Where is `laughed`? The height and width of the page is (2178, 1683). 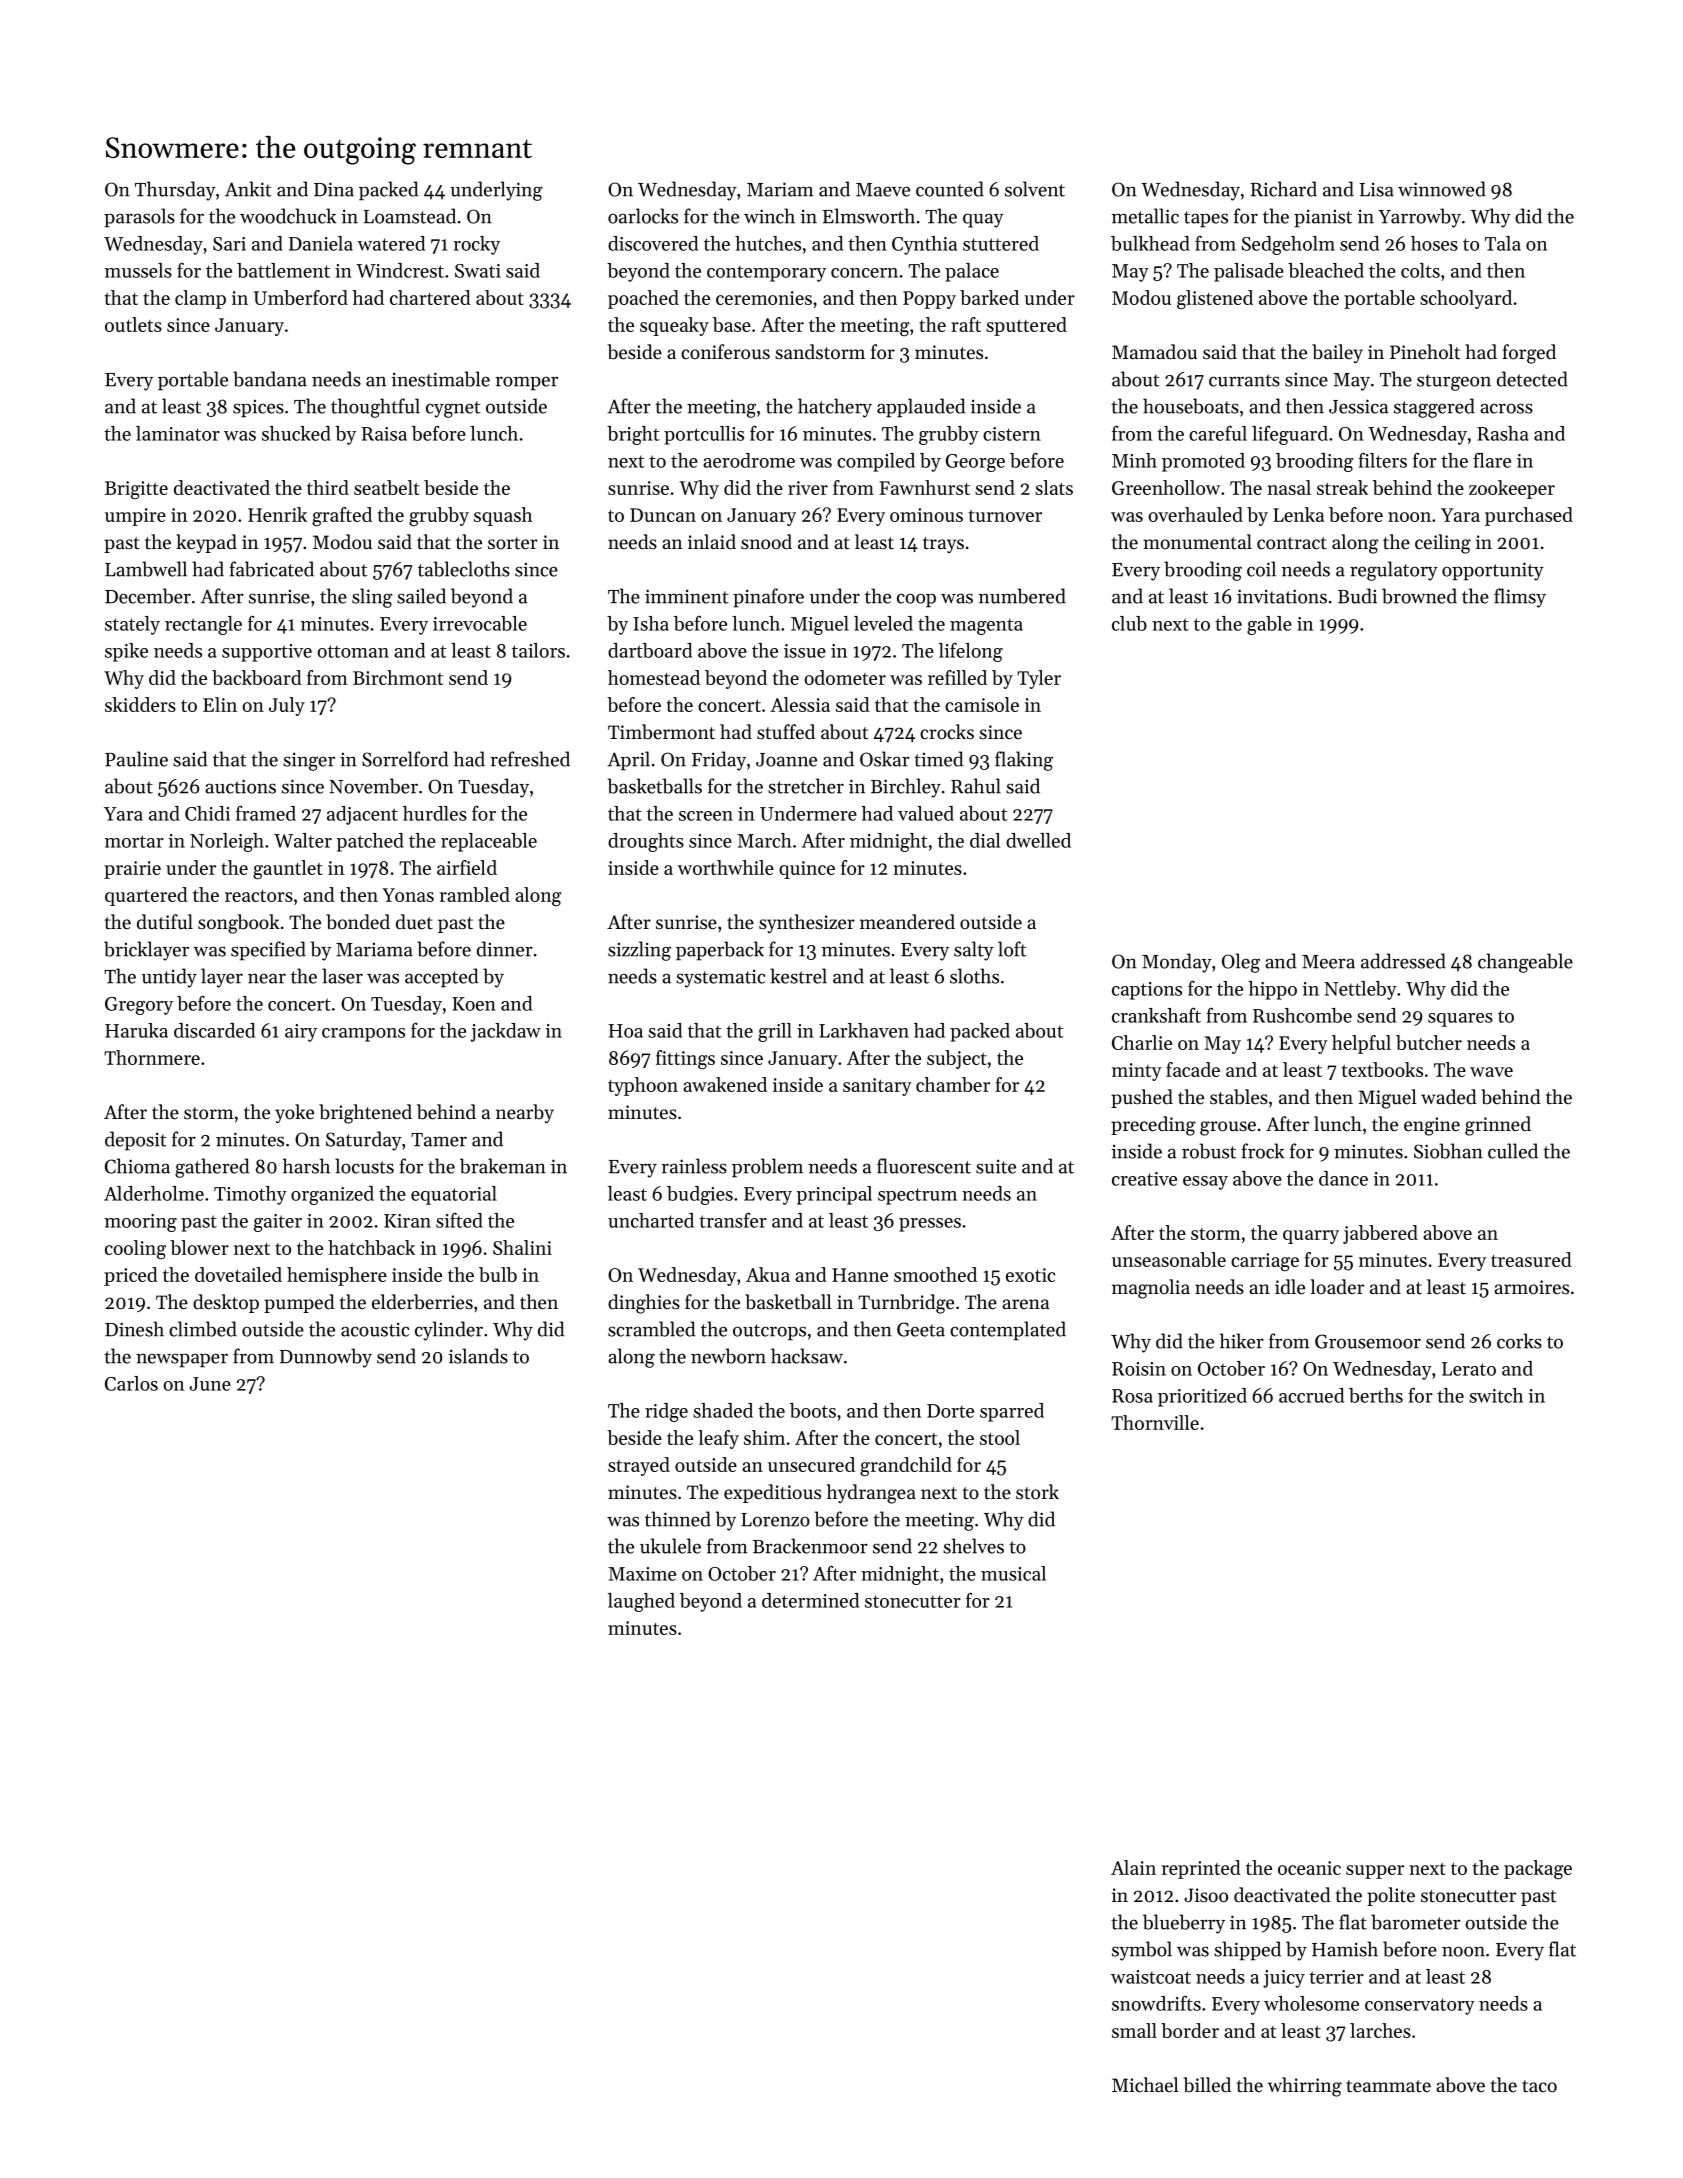 laughed is located at coordinates (641, 1602).
